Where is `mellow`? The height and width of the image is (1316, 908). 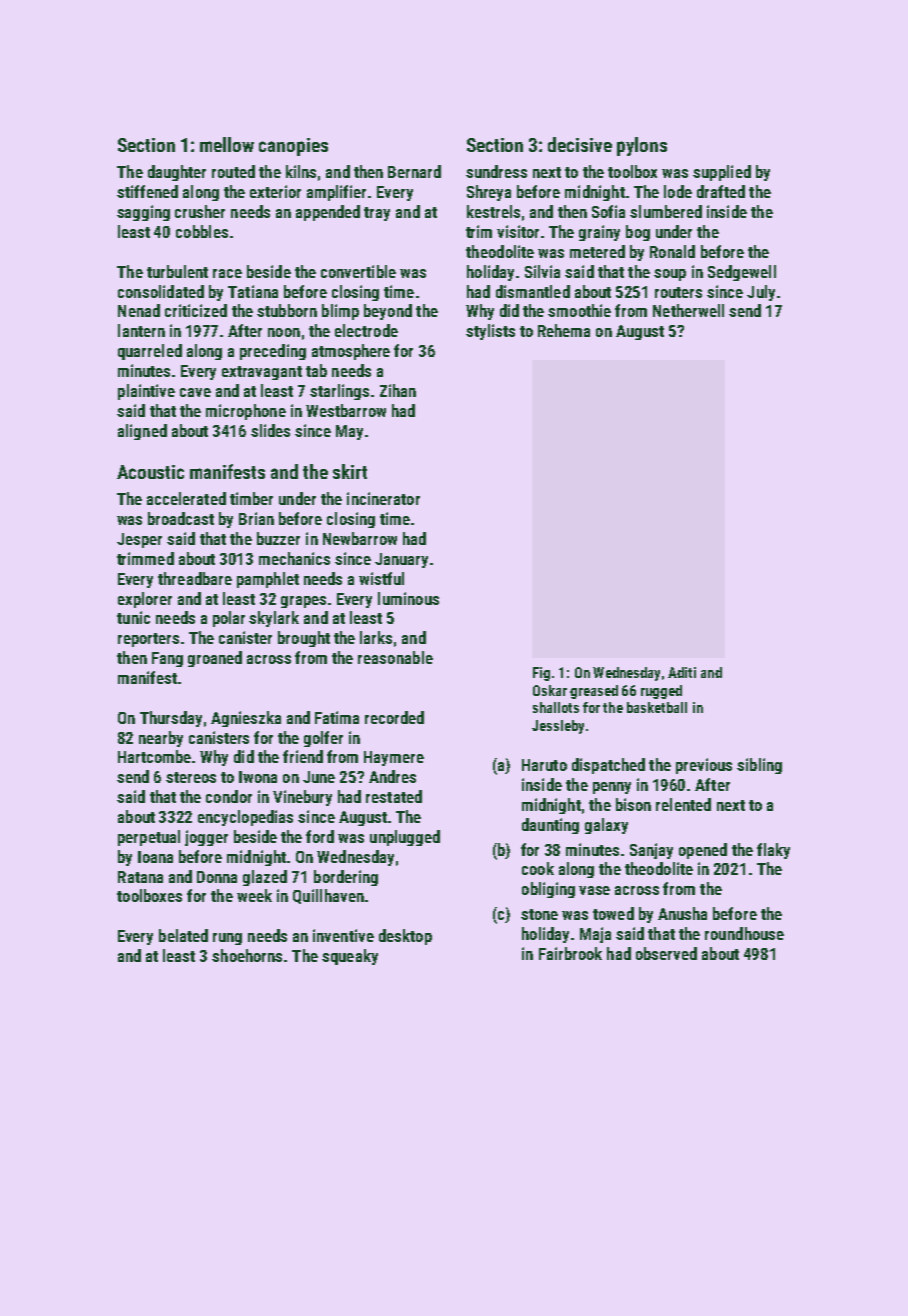
mellow is located at coordinates (227, 144).
